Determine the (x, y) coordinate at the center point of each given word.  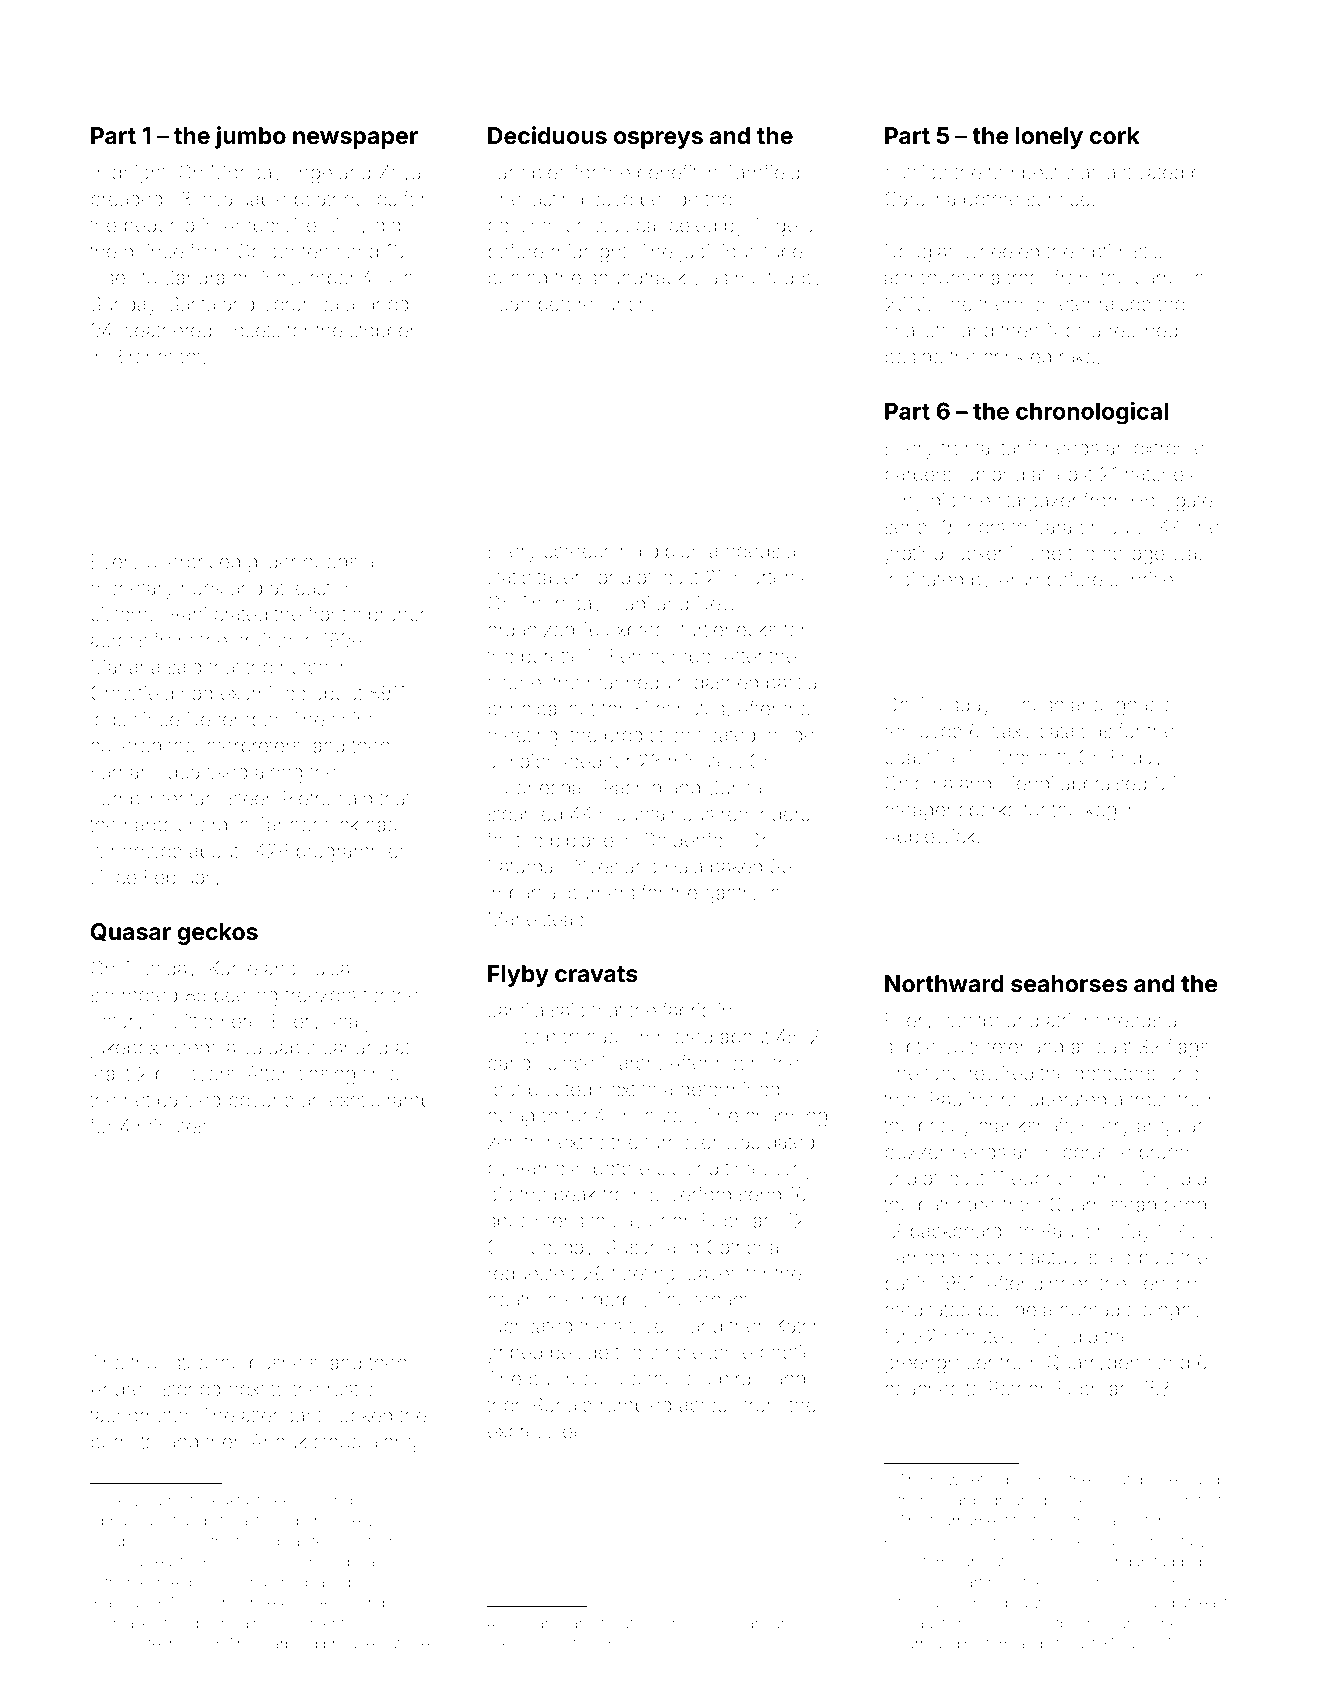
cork (1115, 135)
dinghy (1172, 1311)
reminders (765, 814)
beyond (261, 1102)
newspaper (355, 140)
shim (352, 719)
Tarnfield (762, 172)
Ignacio (1143, 706)
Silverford (690, 1194)
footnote (132, 1643)
